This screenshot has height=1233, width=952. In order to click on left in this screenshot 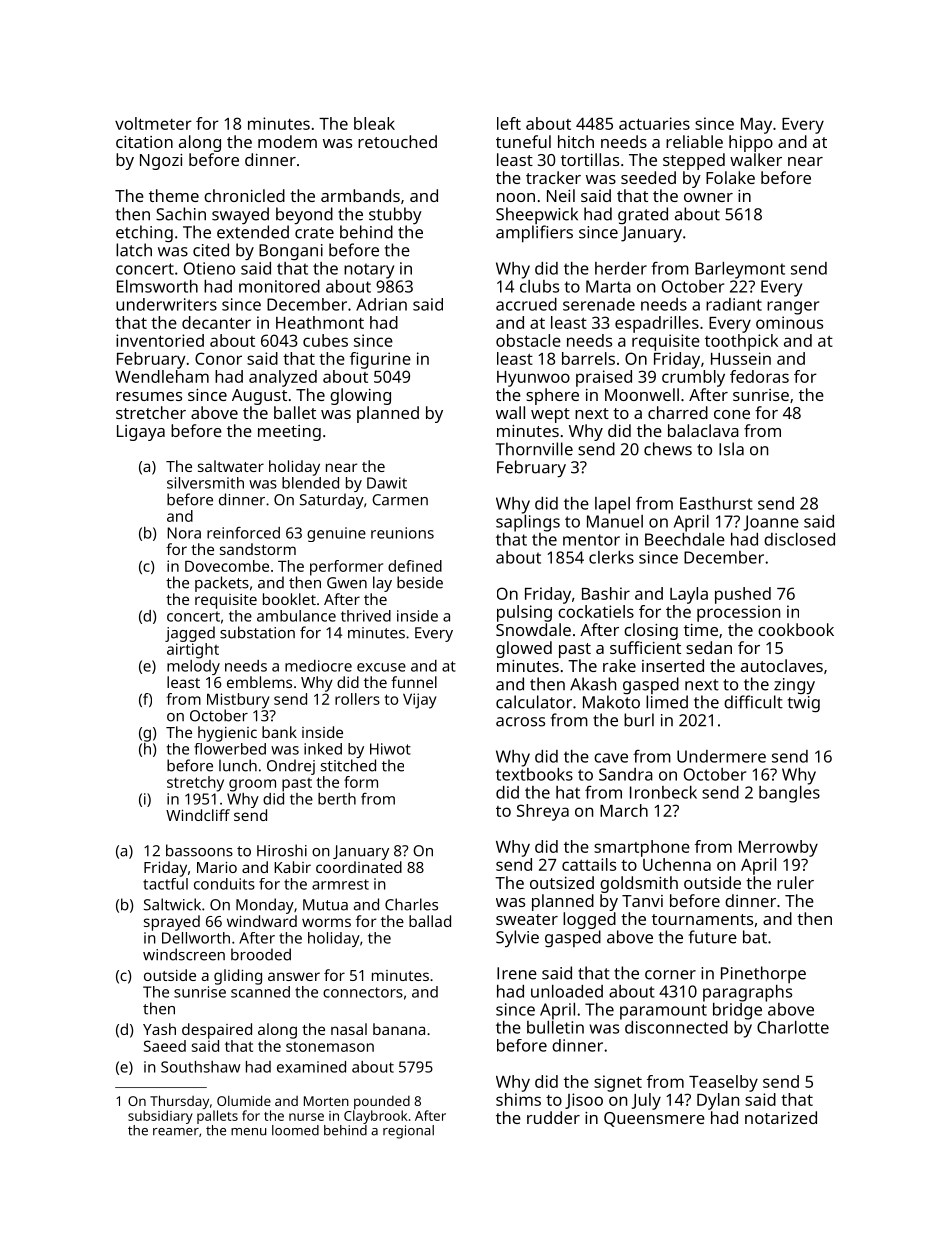, I will do `click(509, 123)`.
